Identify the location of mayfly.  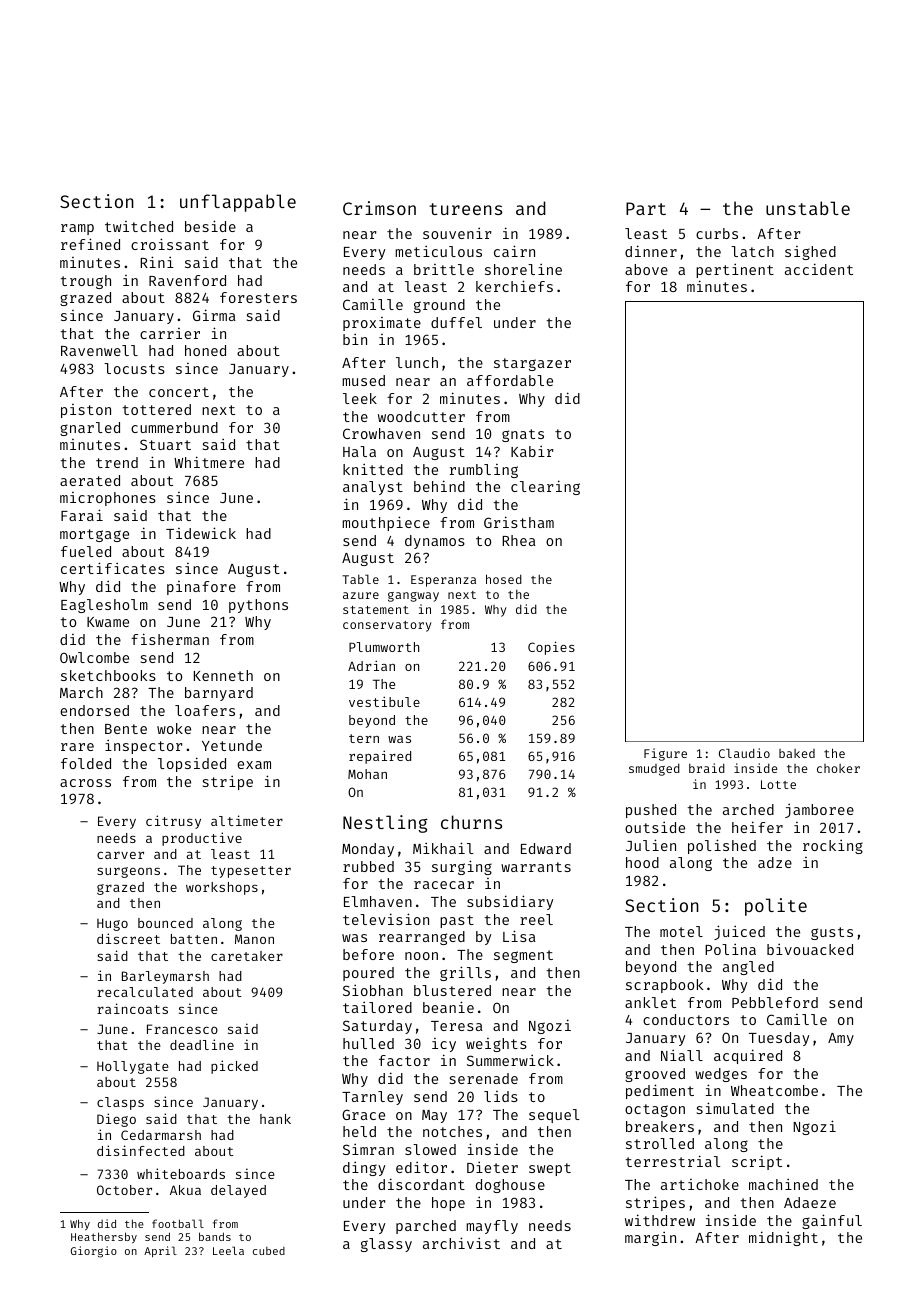
(492, 1227).
